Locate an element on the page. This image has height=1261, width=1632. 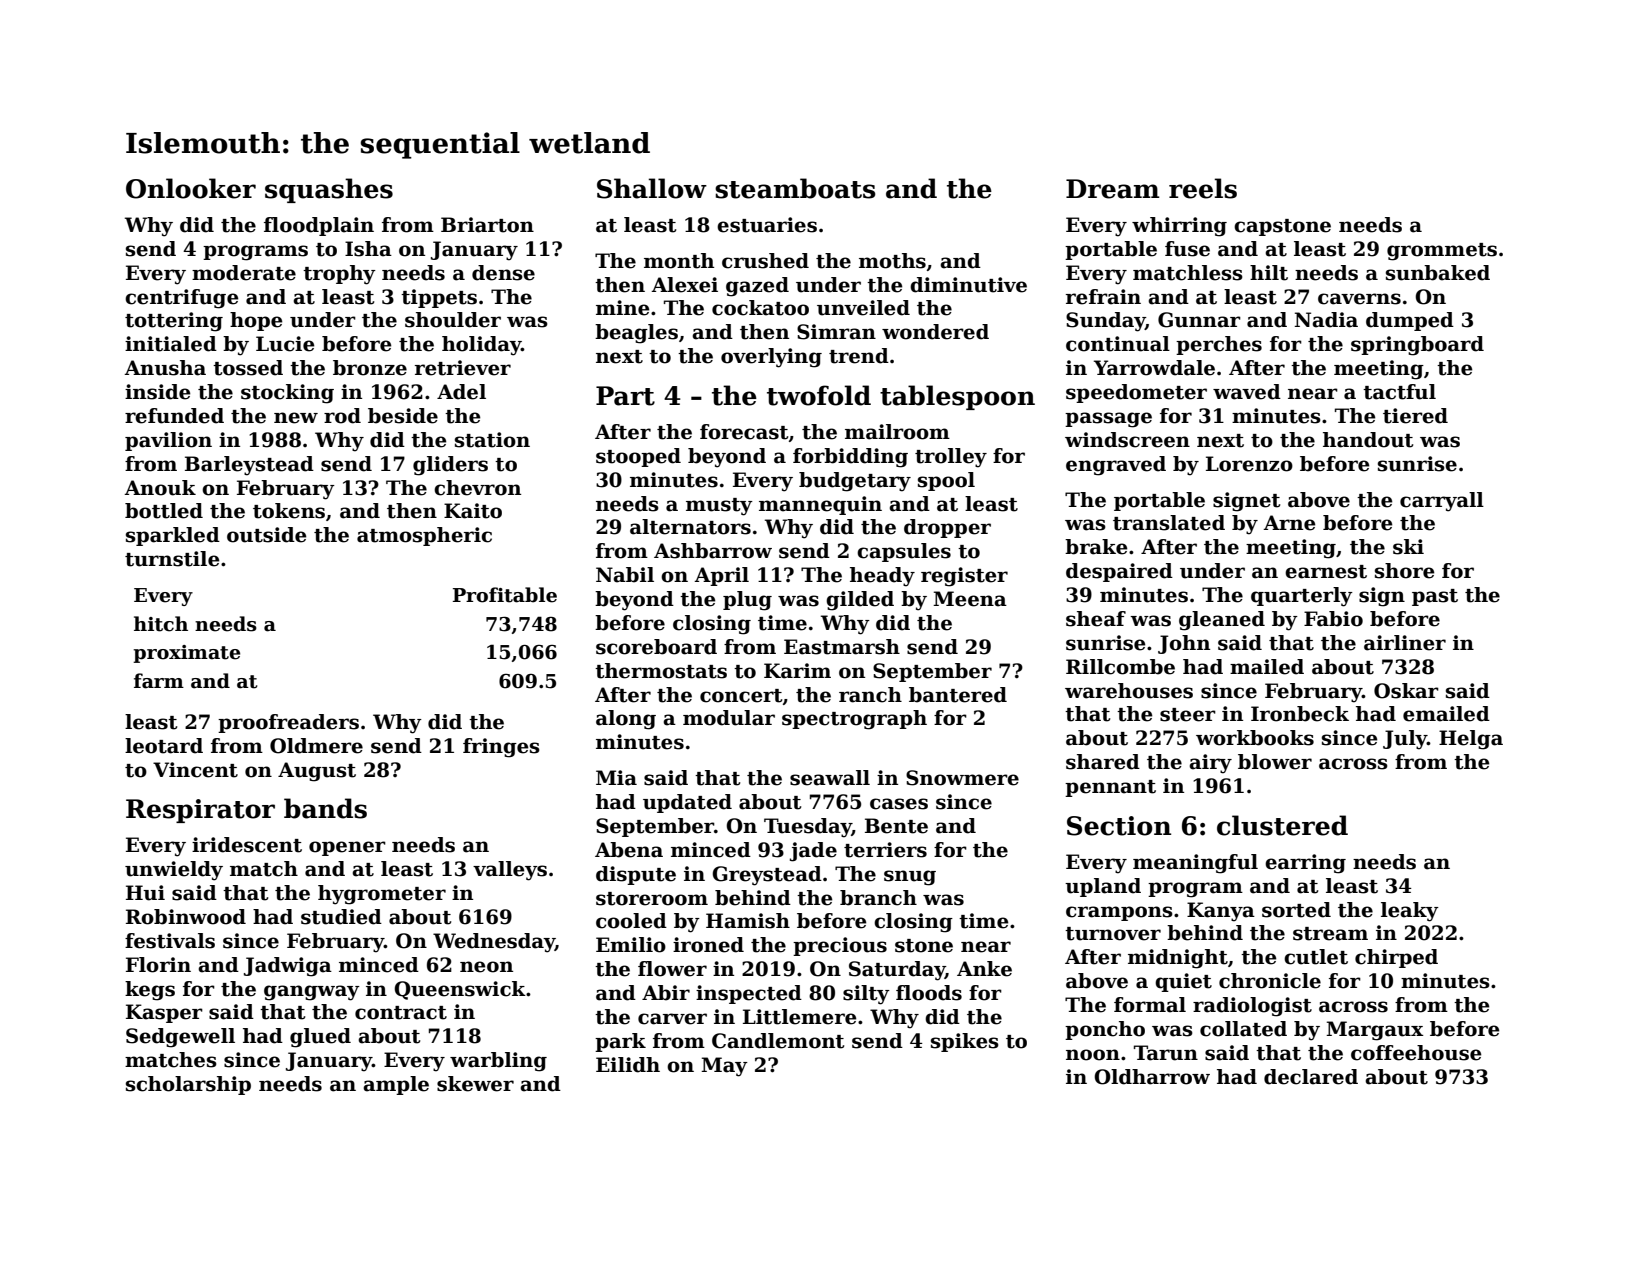
Saturday is located at coordinates (897, 971).
